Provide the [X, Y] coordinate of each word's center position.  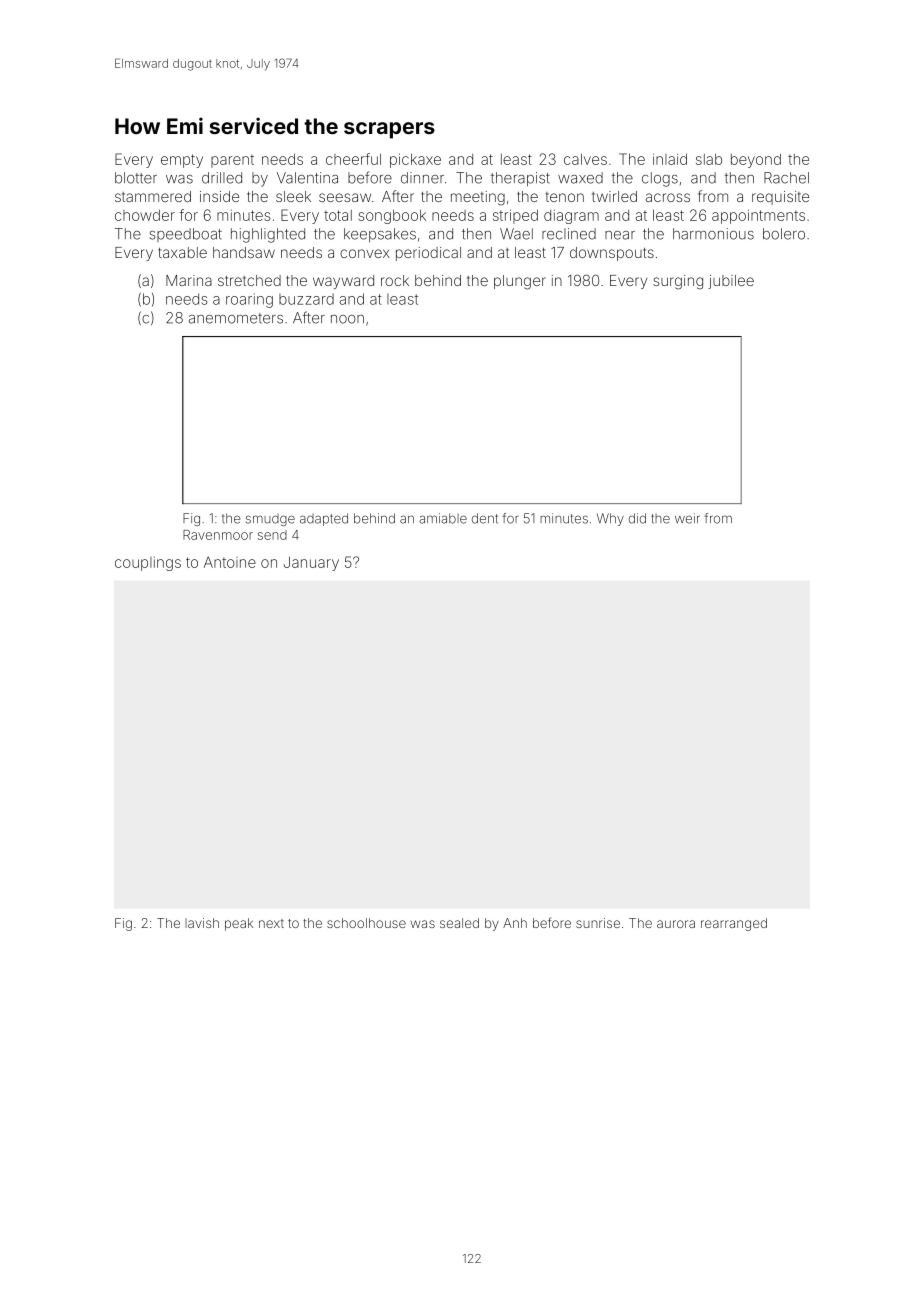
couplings [148, 564]
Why [610, 519]
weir [687, 518]
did [637, 518]
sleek [293, 196]
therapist [520, 179]
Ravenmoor [218, 535]
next [271, 923]
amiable [443, 518]
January [311, 563]
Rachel [786, 178]
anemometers [236, 318]
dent [485, 518]
